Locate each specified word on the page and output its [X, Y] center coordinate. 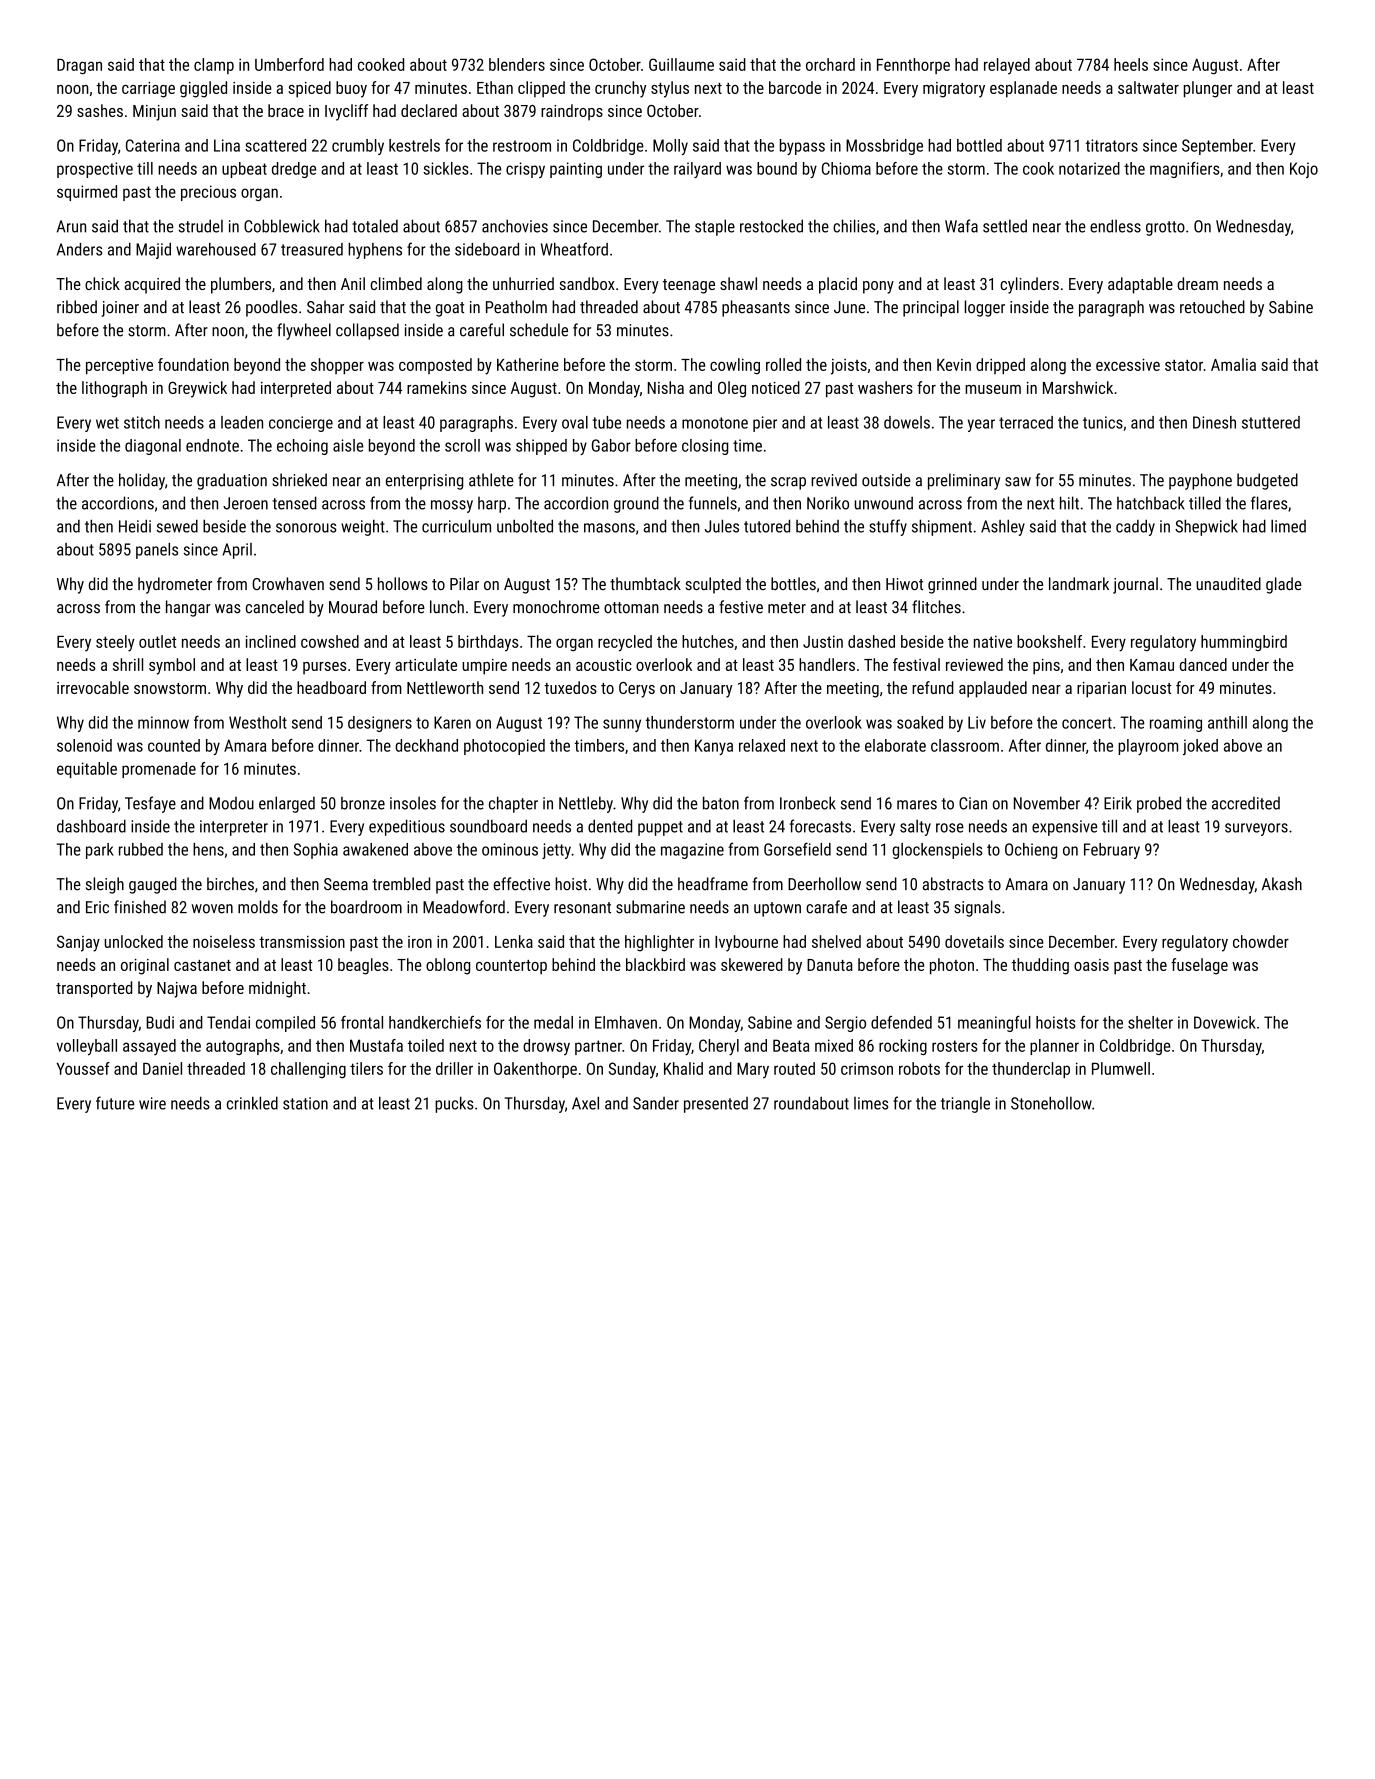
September [1217, 147]
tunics [1103, 422]
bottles [793, 583]
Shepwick [1206, 527]
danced [1203, 664]
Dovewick [1225, 1022]
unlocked [134, 941]
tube [607, 422]
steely [115, 643]
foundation [193, 364]
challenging [308, 1070]
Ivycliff [346, 112]
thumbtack [645, 583]
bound [777, 168]
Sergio [845, 1024]
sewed [177, 526]
